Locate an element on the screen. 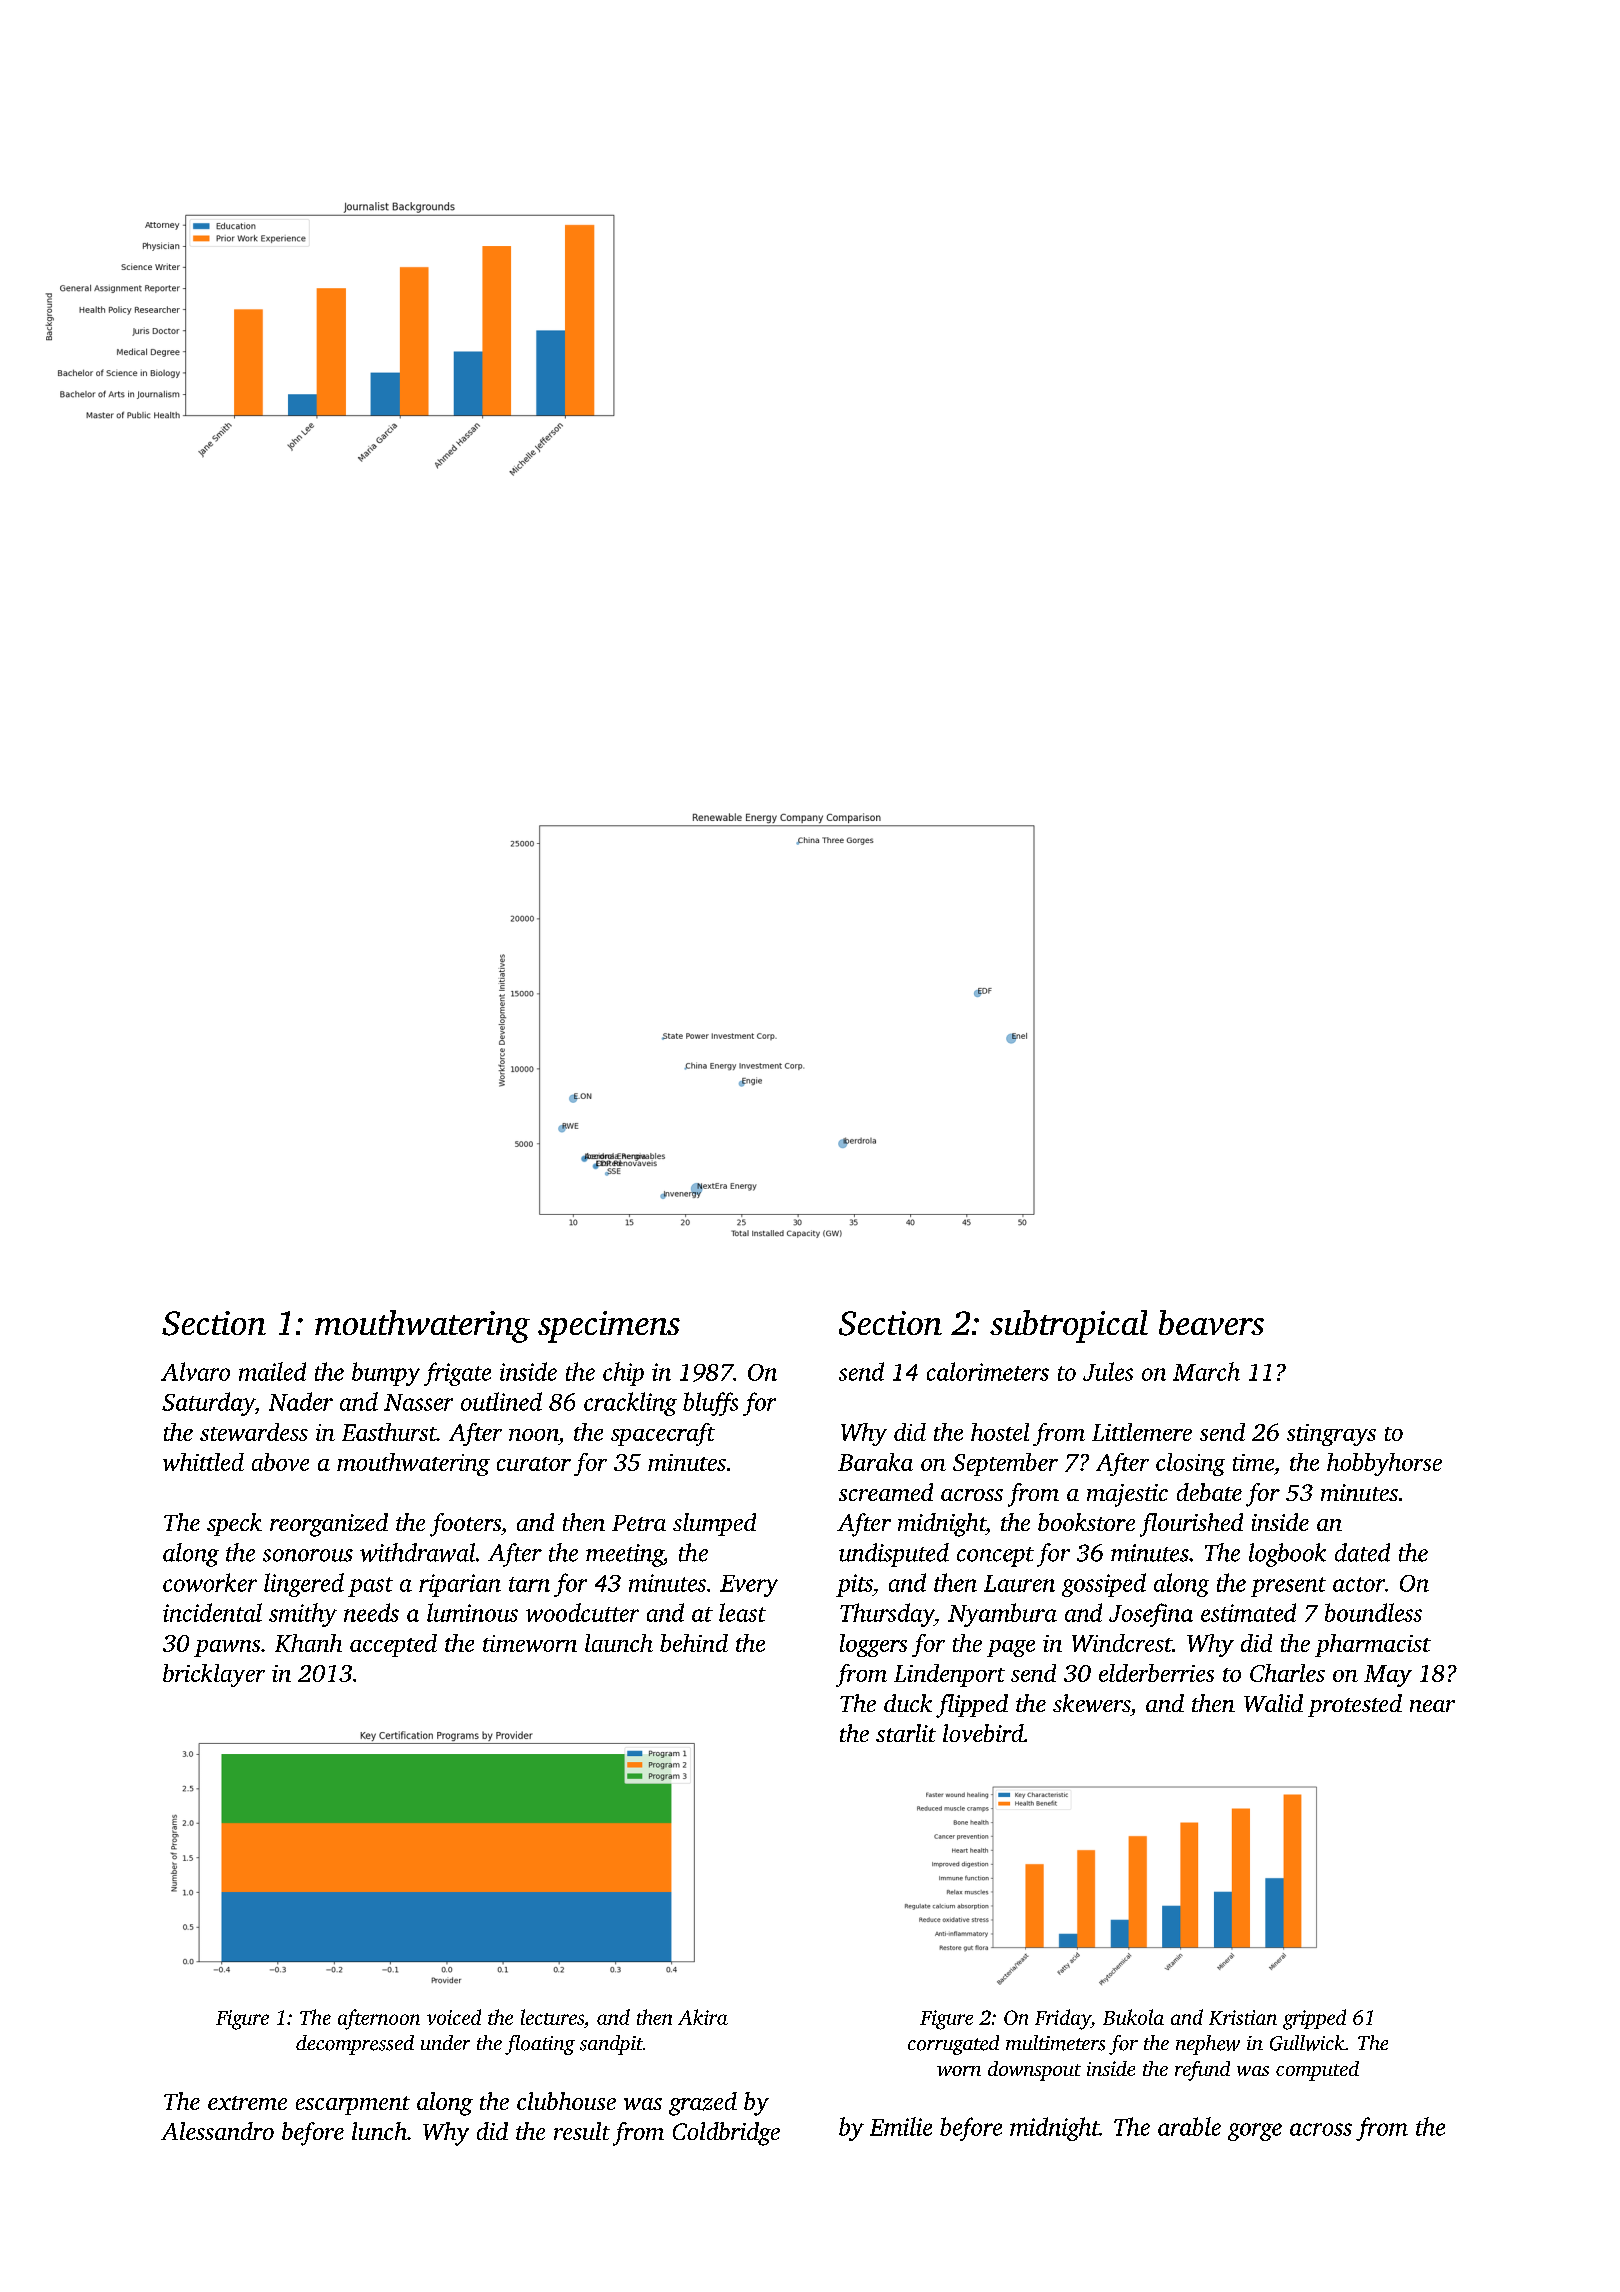 This screenshot has height=2292, width=1620. beavers is located at coordinates (1211, 1322).
